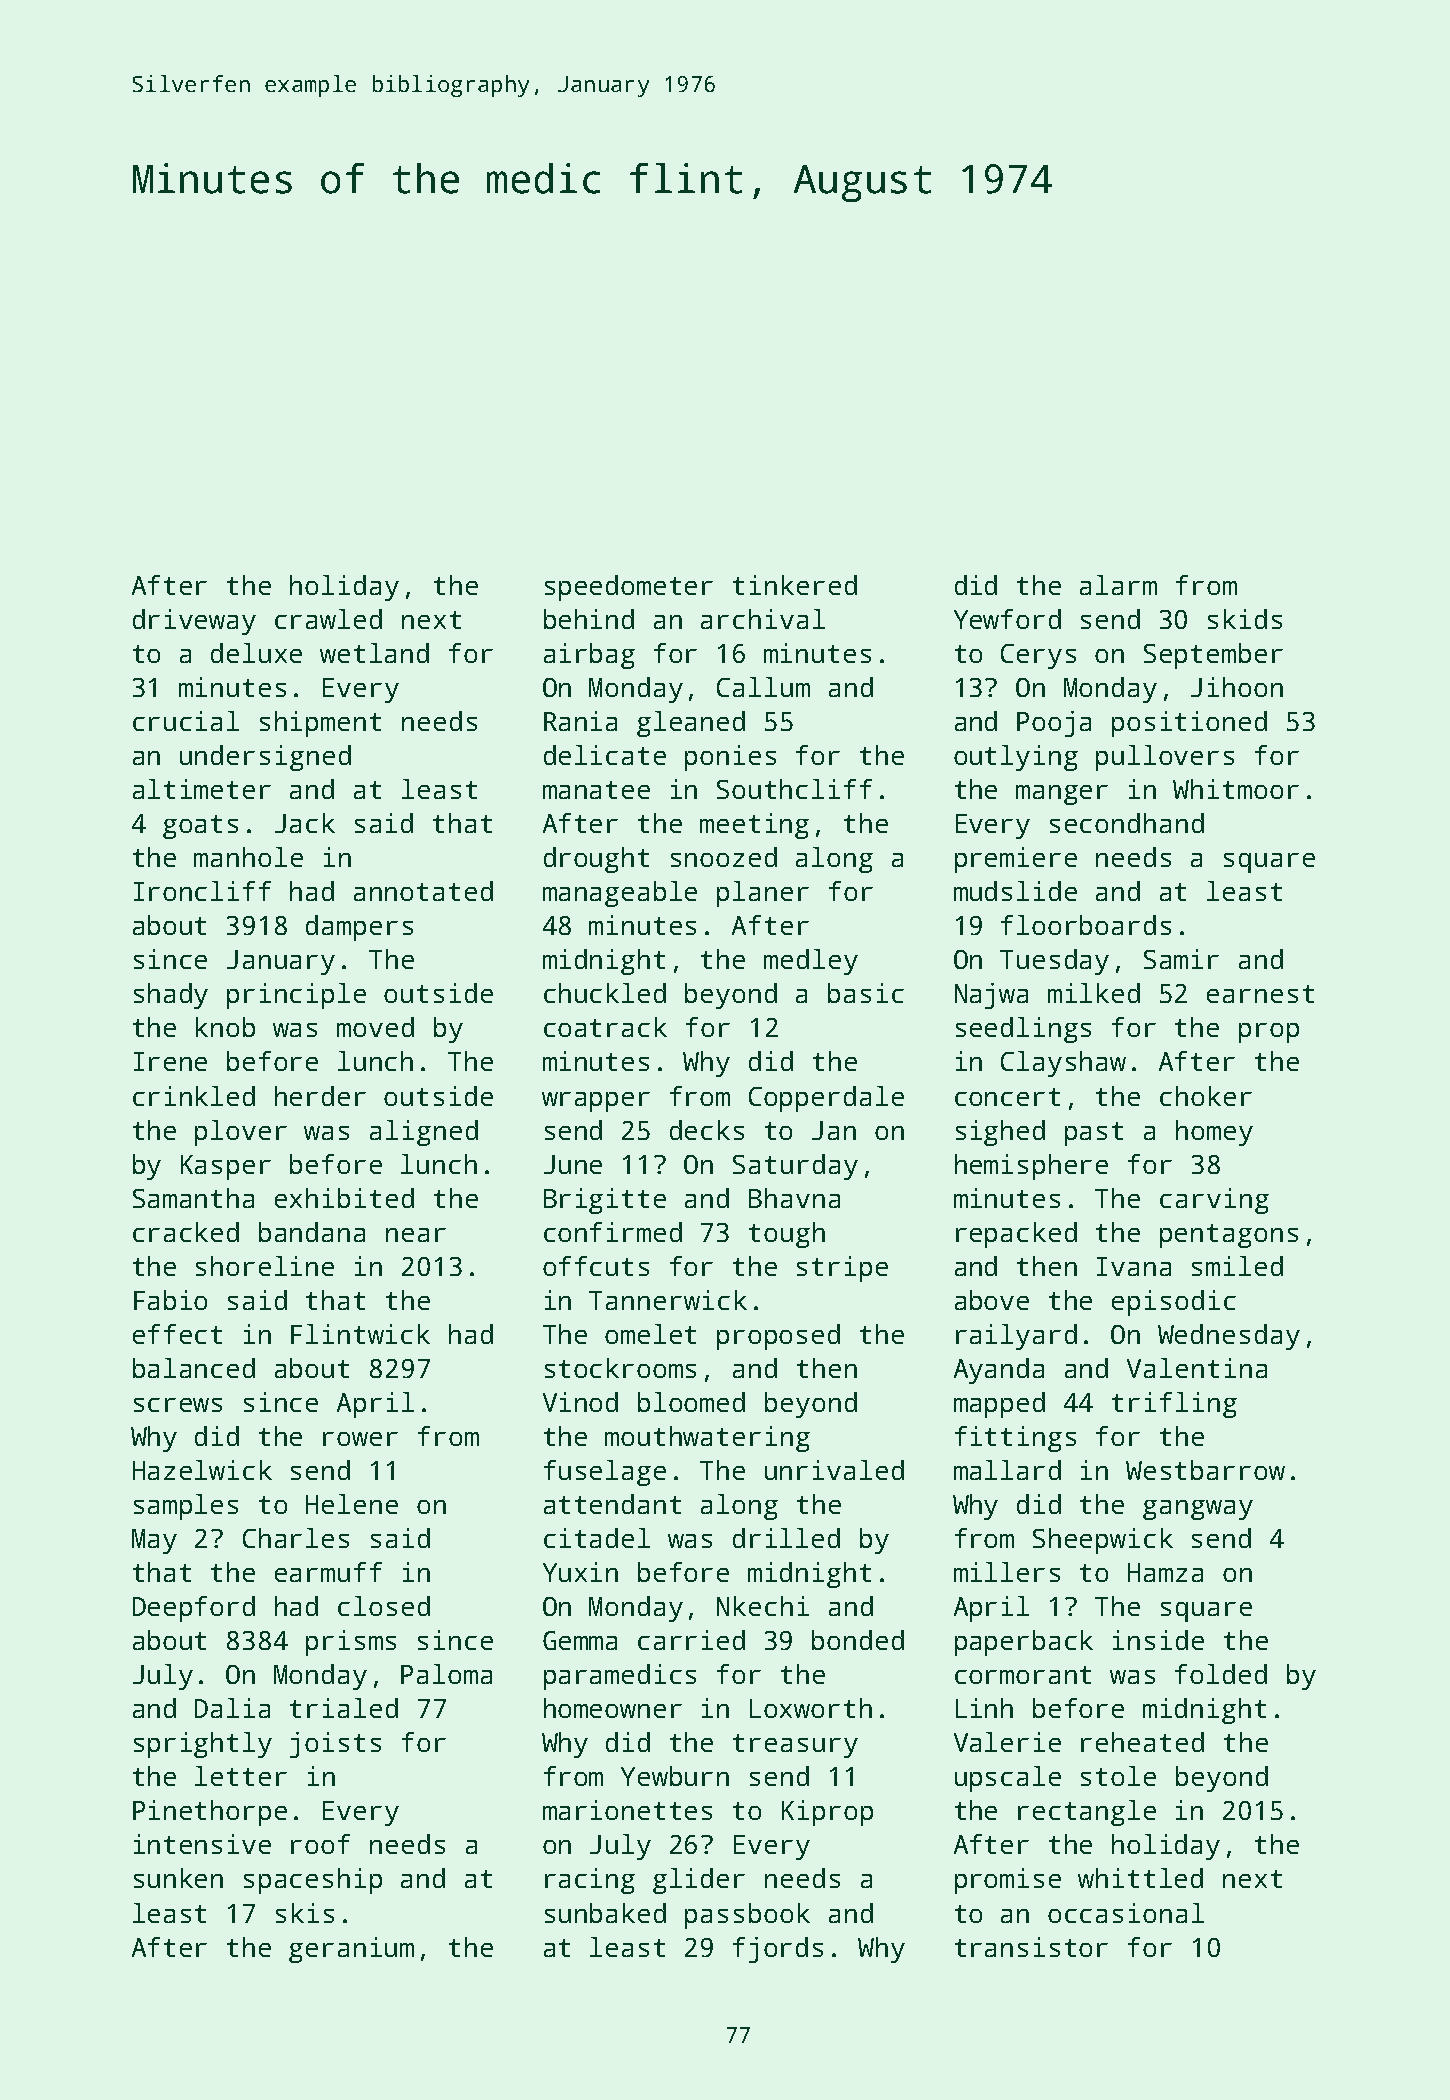  Describe the element at coordinates (1118, 585) in the screenshot. I see `alarm` at that location.
